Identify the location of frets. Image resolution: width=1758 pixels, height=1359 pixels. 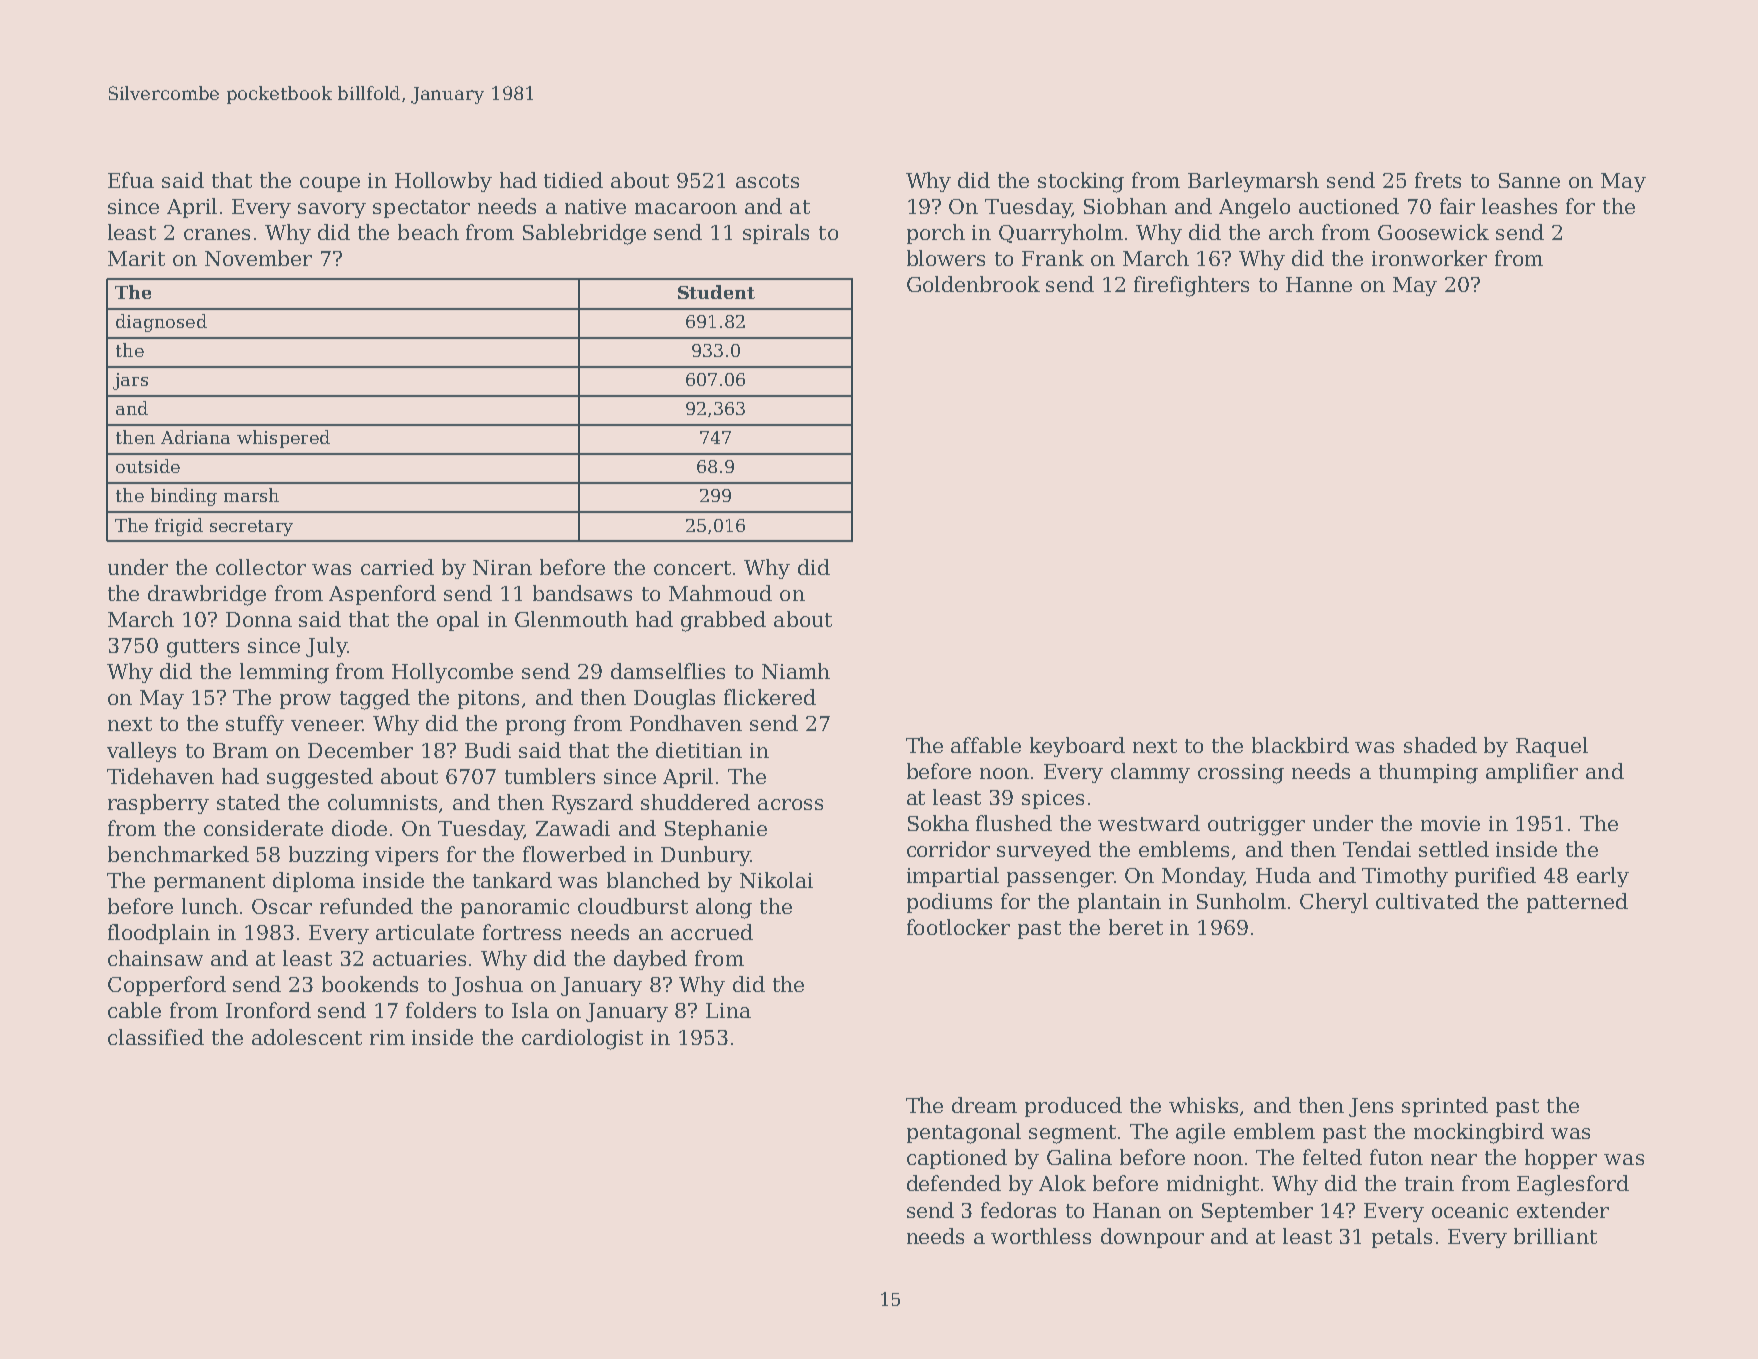
(1438, 180).
